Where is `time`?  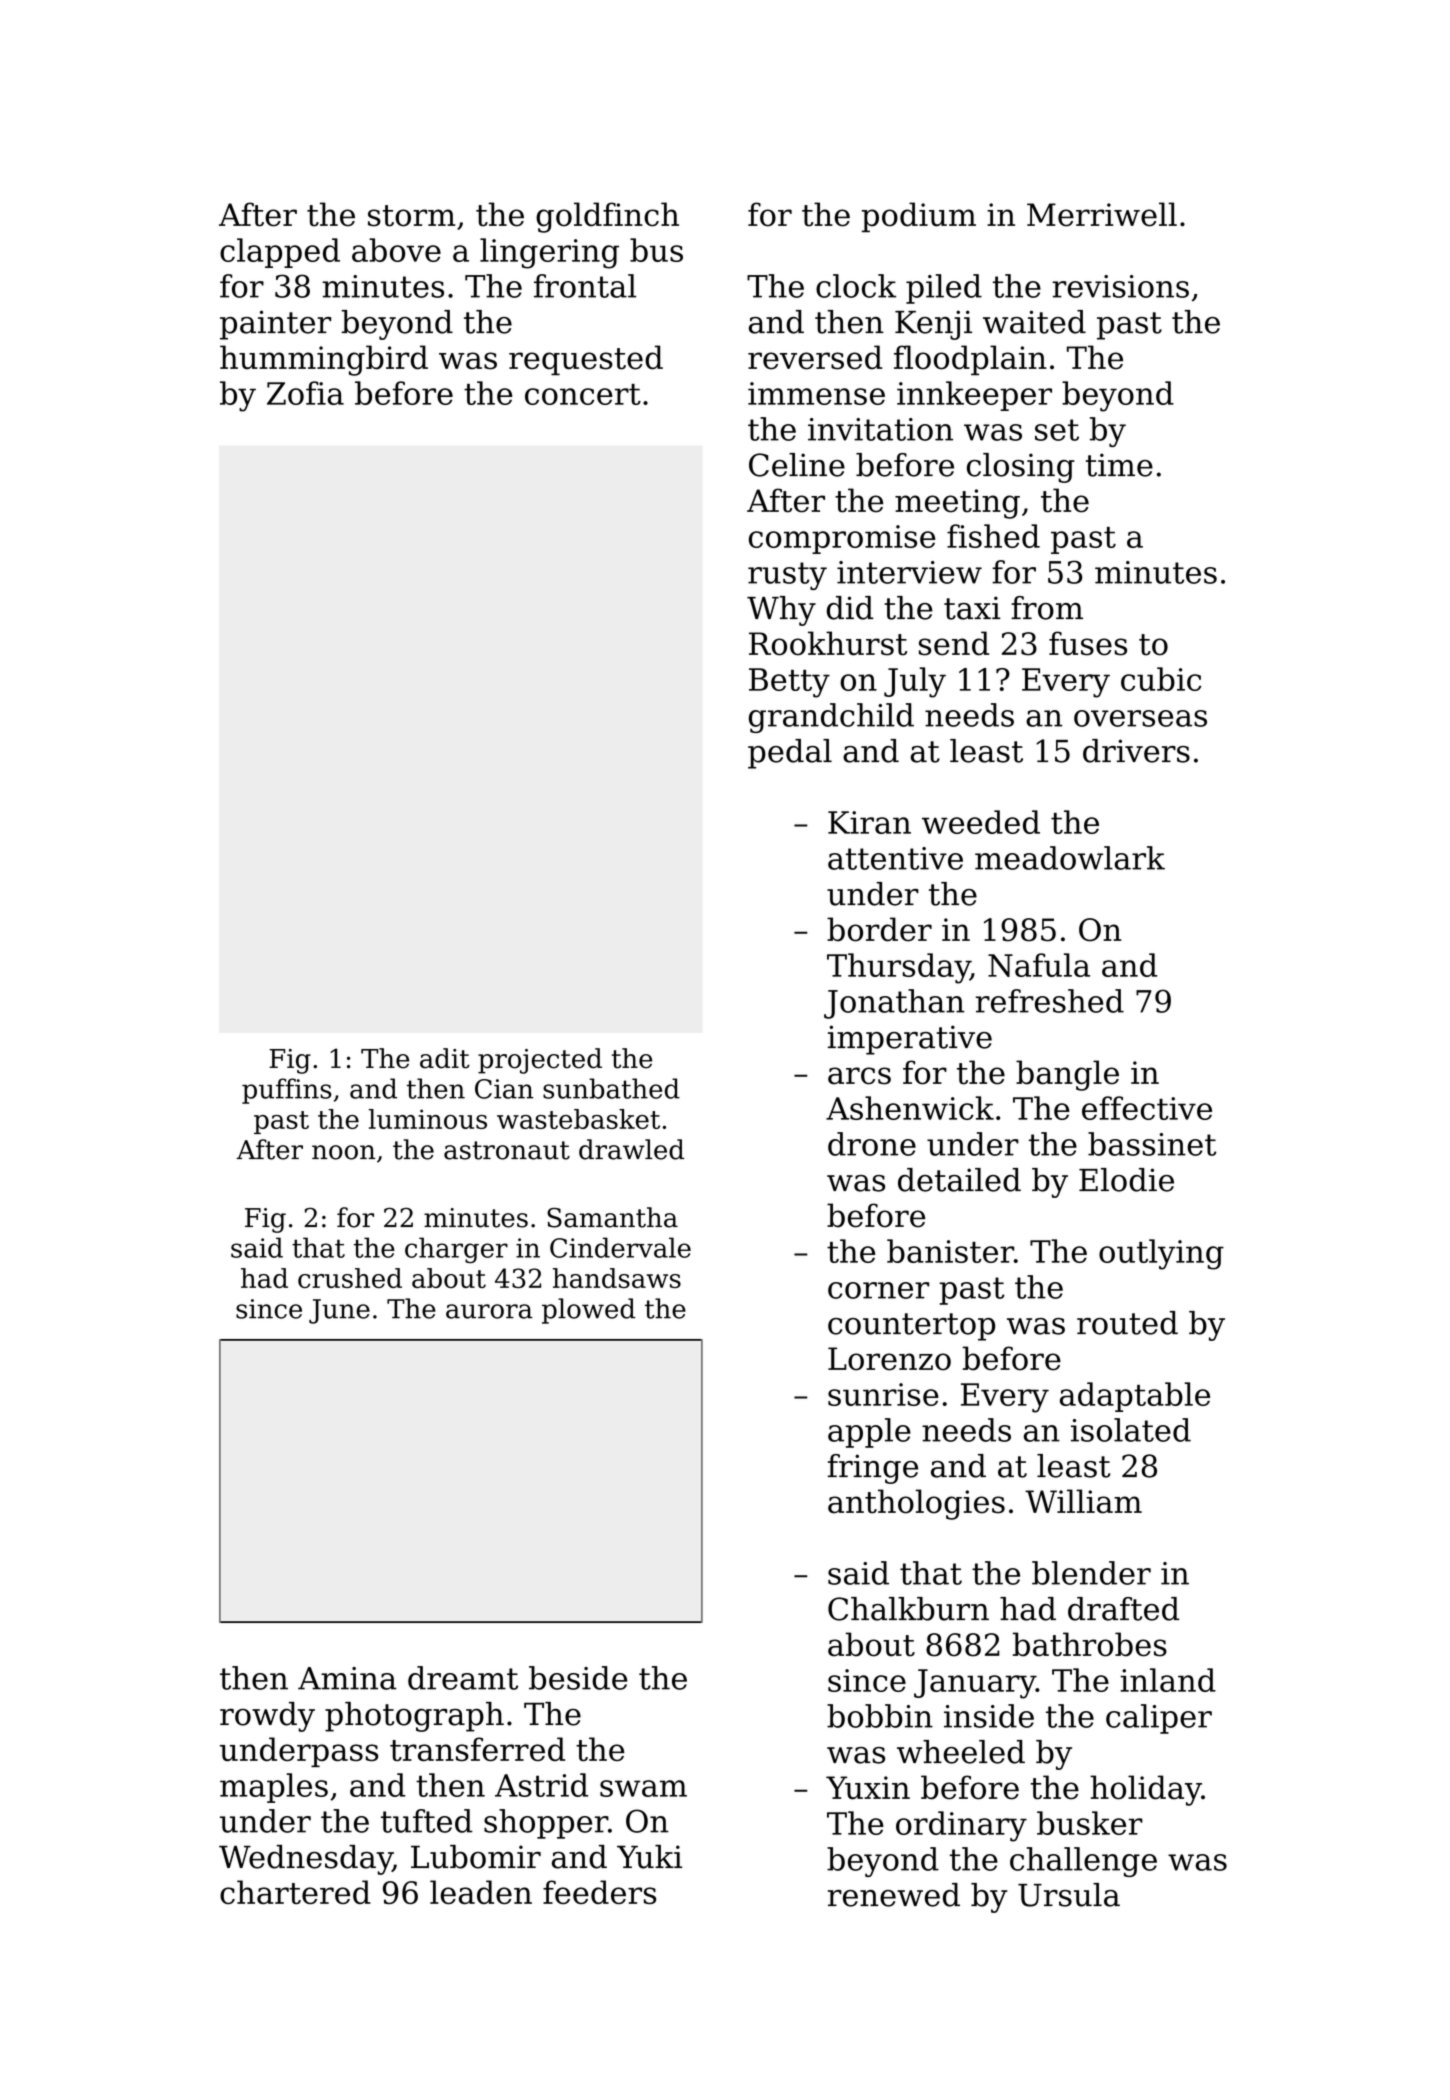
time is located at coordinates (1119, 465).
